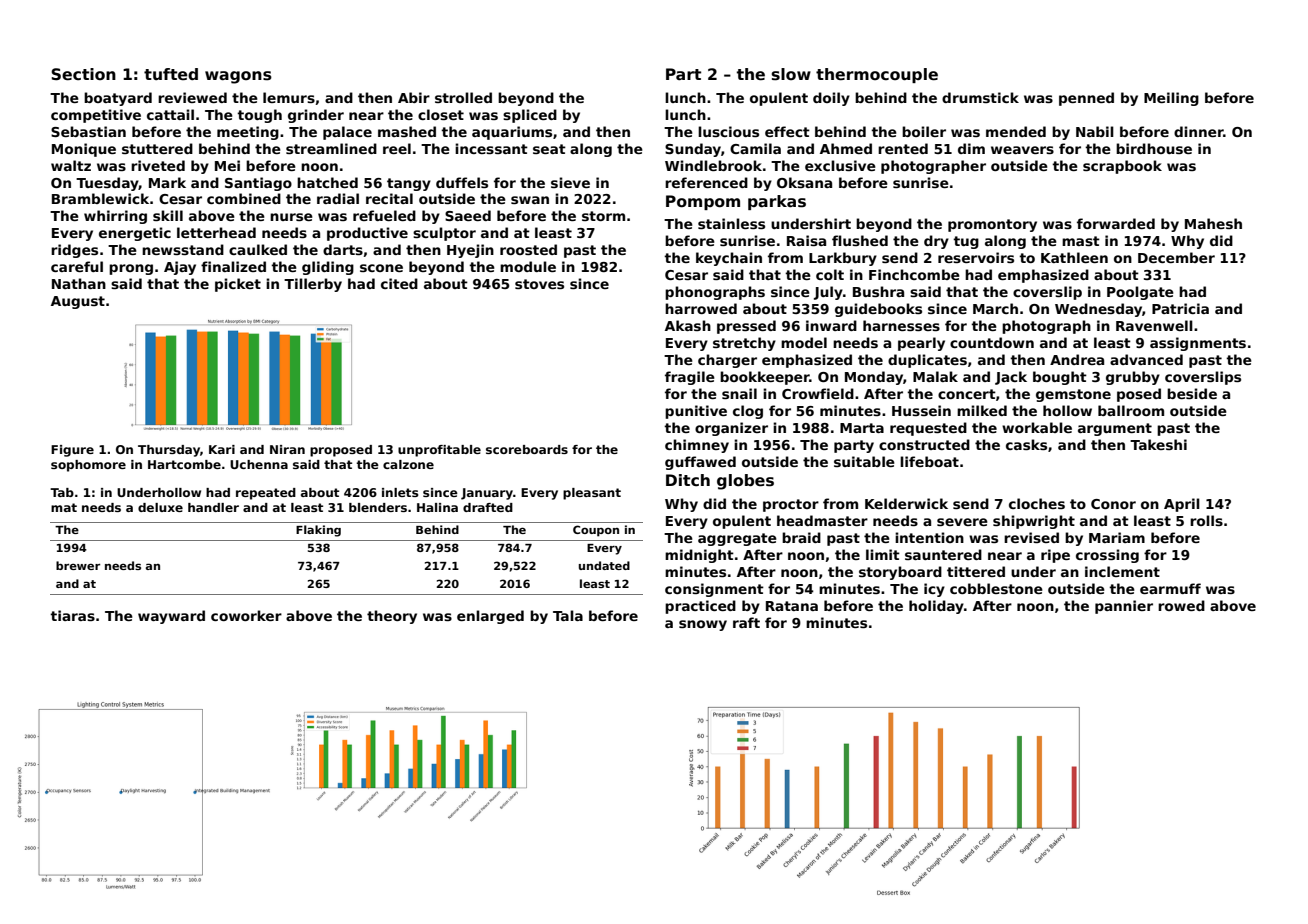  What do you see at coordinates (71, 165) in the page?
I see `waltz` at bounding box center [71, 165].
